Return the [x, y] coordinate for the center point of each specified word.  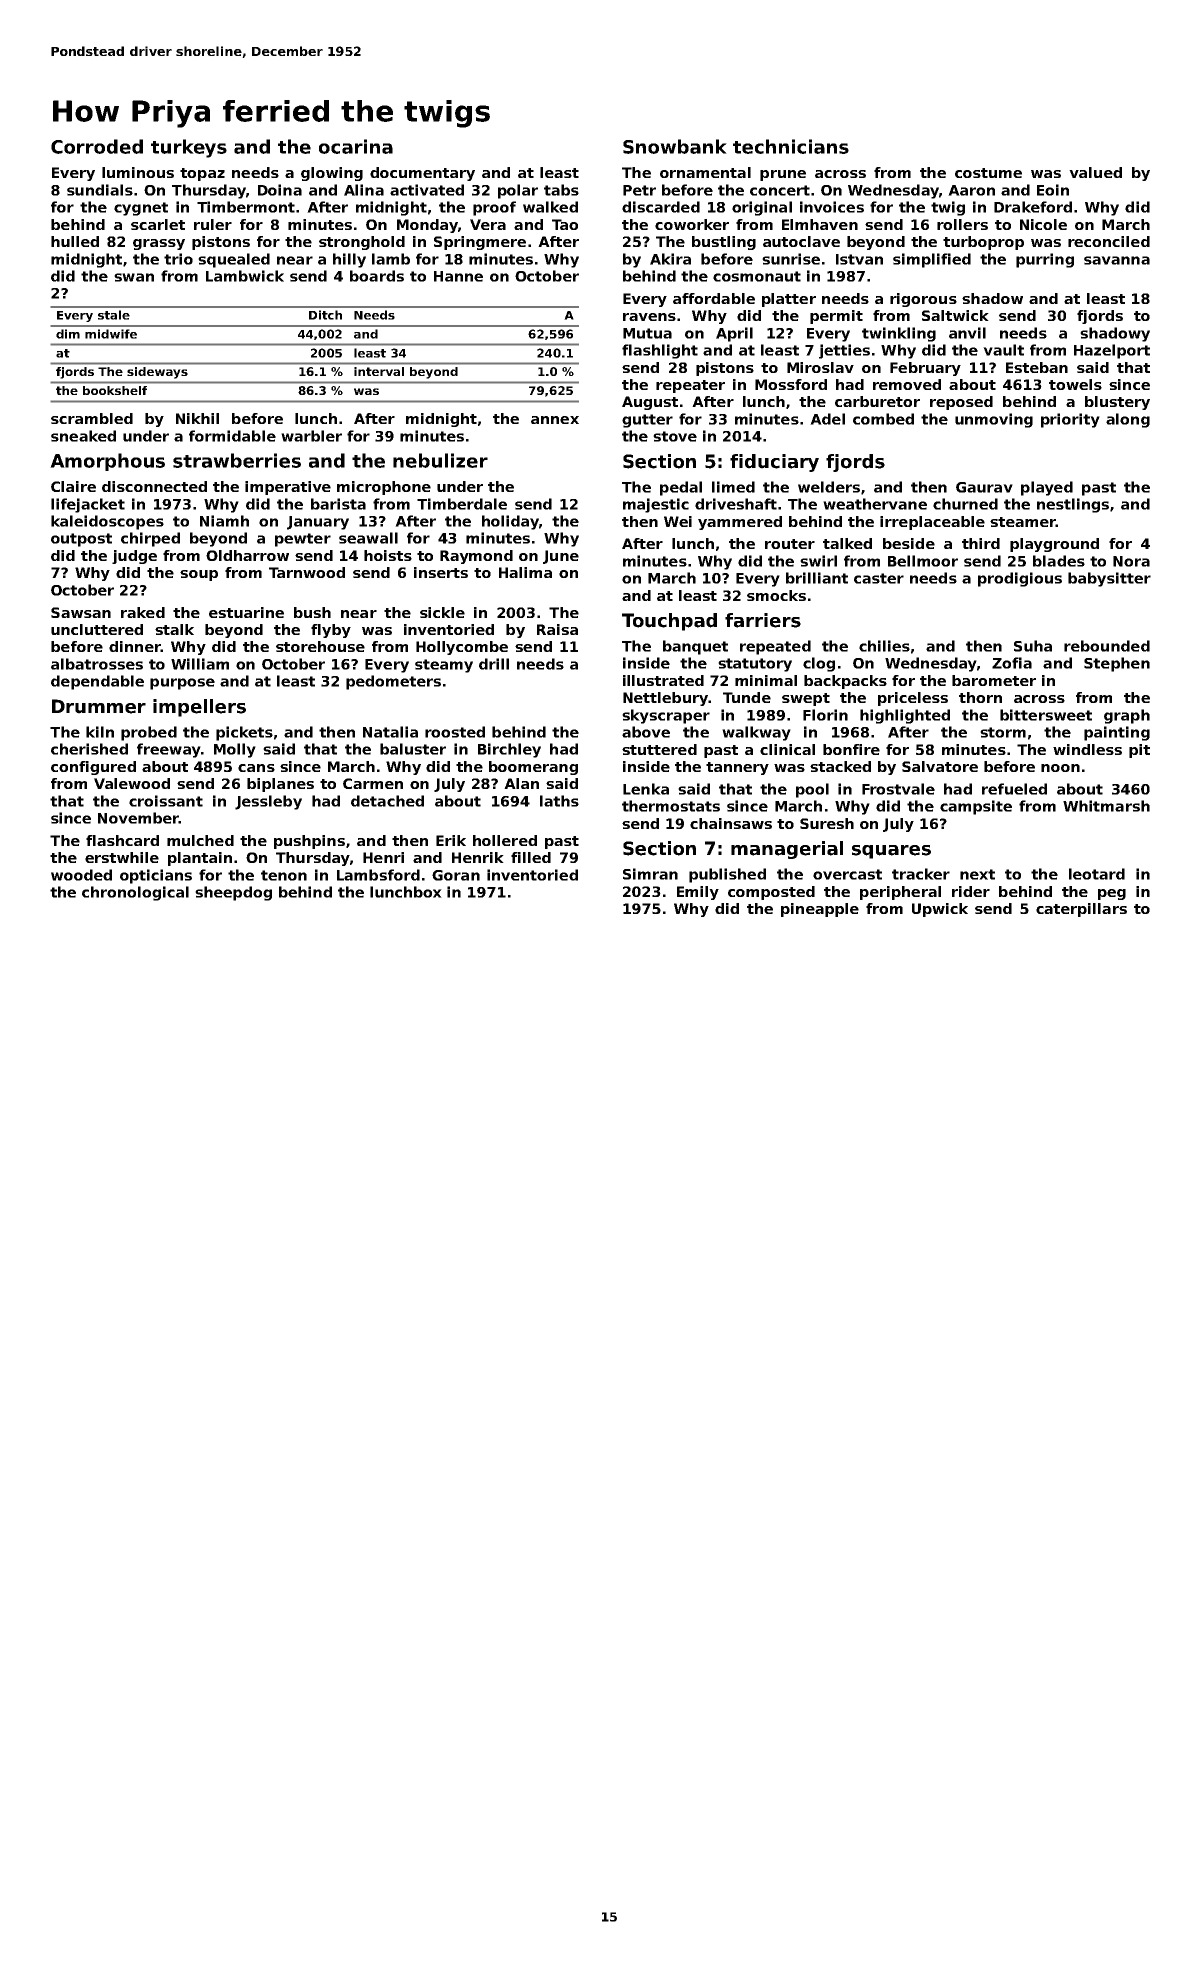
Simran [650, 874]
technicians [791, 146]
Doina [280, 190]
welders [829, 487]
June [561, 557]
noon [1060, 768]
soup [199, 575]
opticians [156, 876]
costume [988, 173]
